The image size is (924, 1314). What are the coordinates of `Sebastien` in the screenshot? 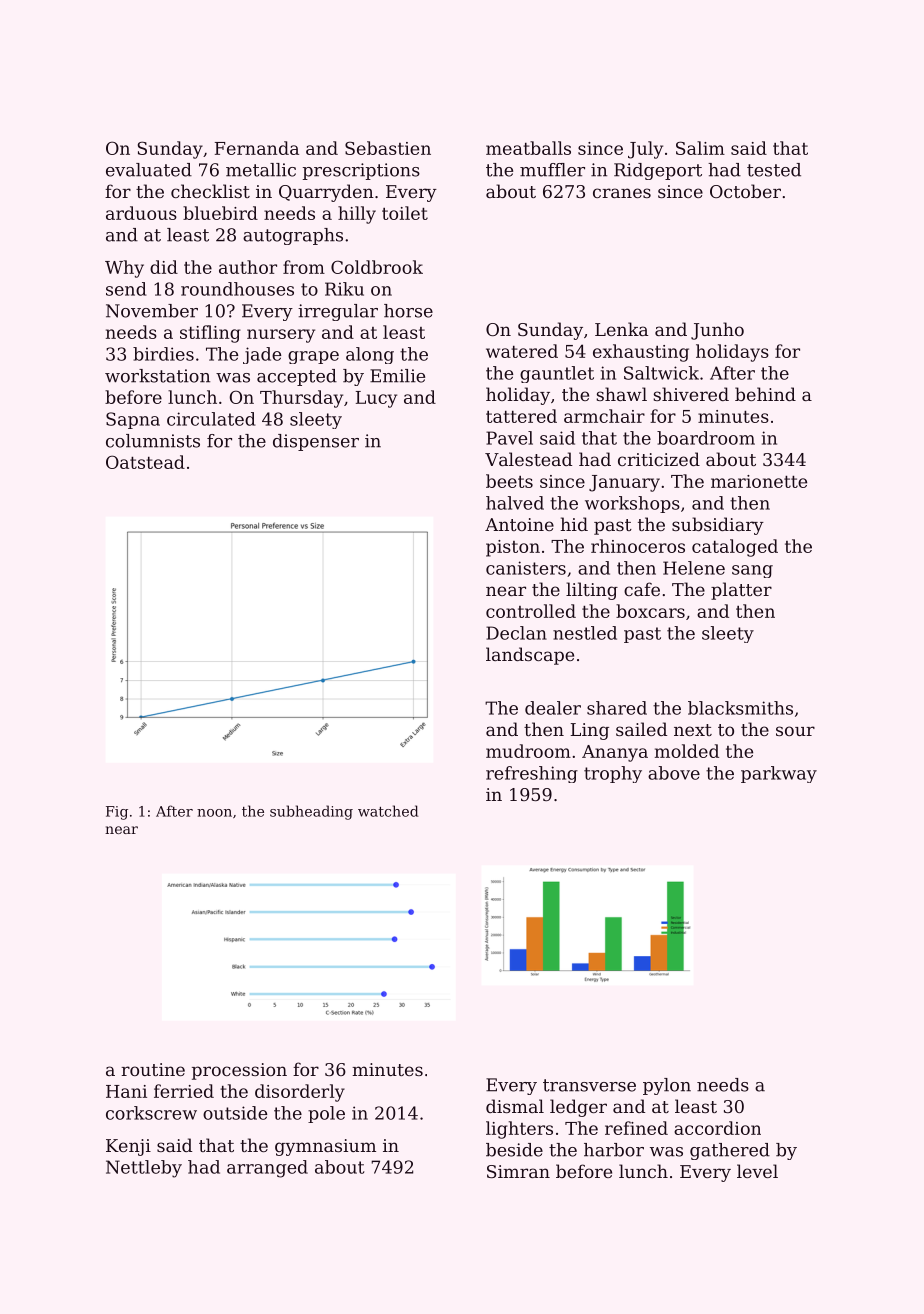 It's located at (388, 148).
